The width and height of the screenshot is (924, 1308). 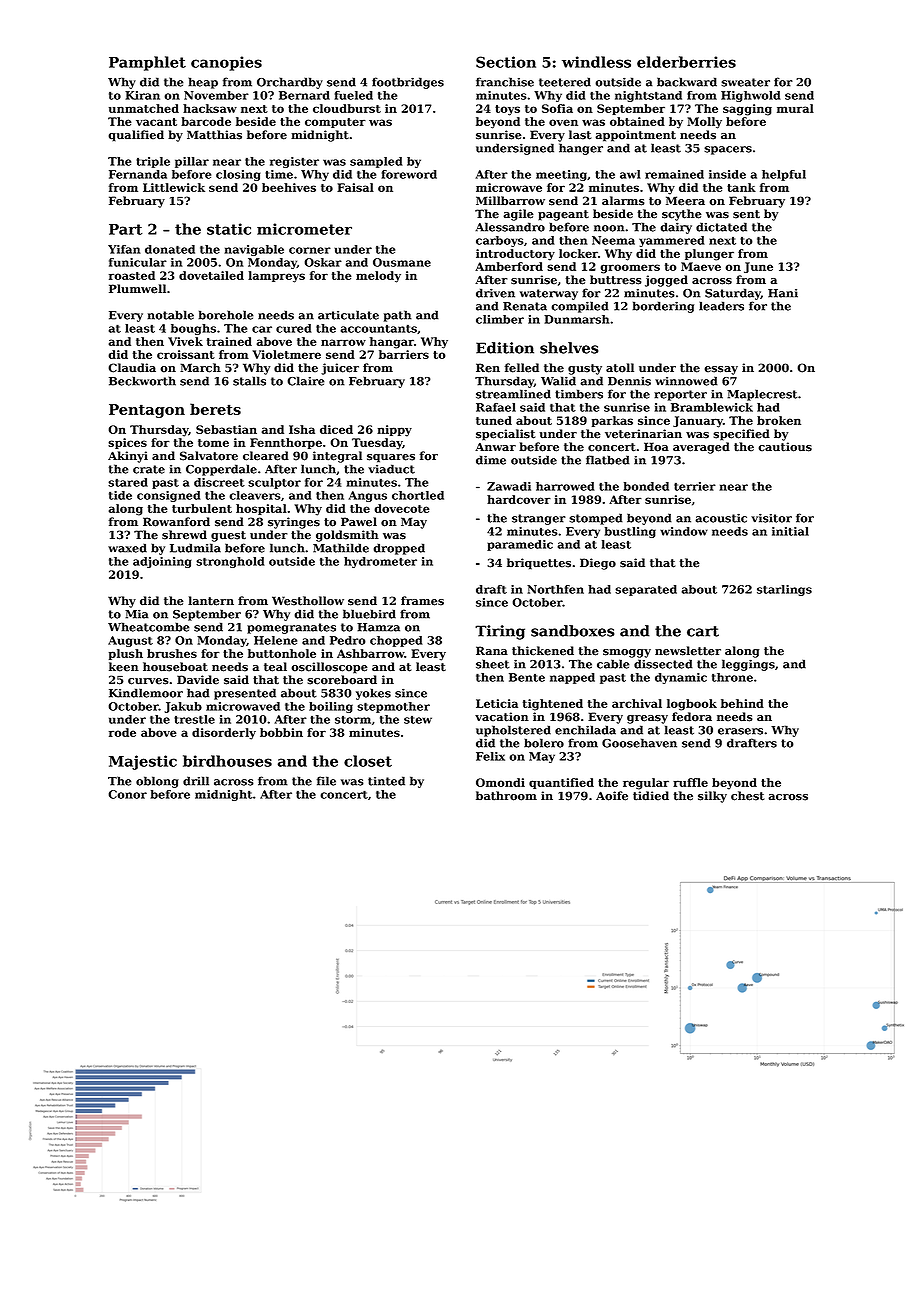 What do you see at coordinates (686, 62) in the screenshot?
I see `elderberries` at bounding box center [686, 62].
